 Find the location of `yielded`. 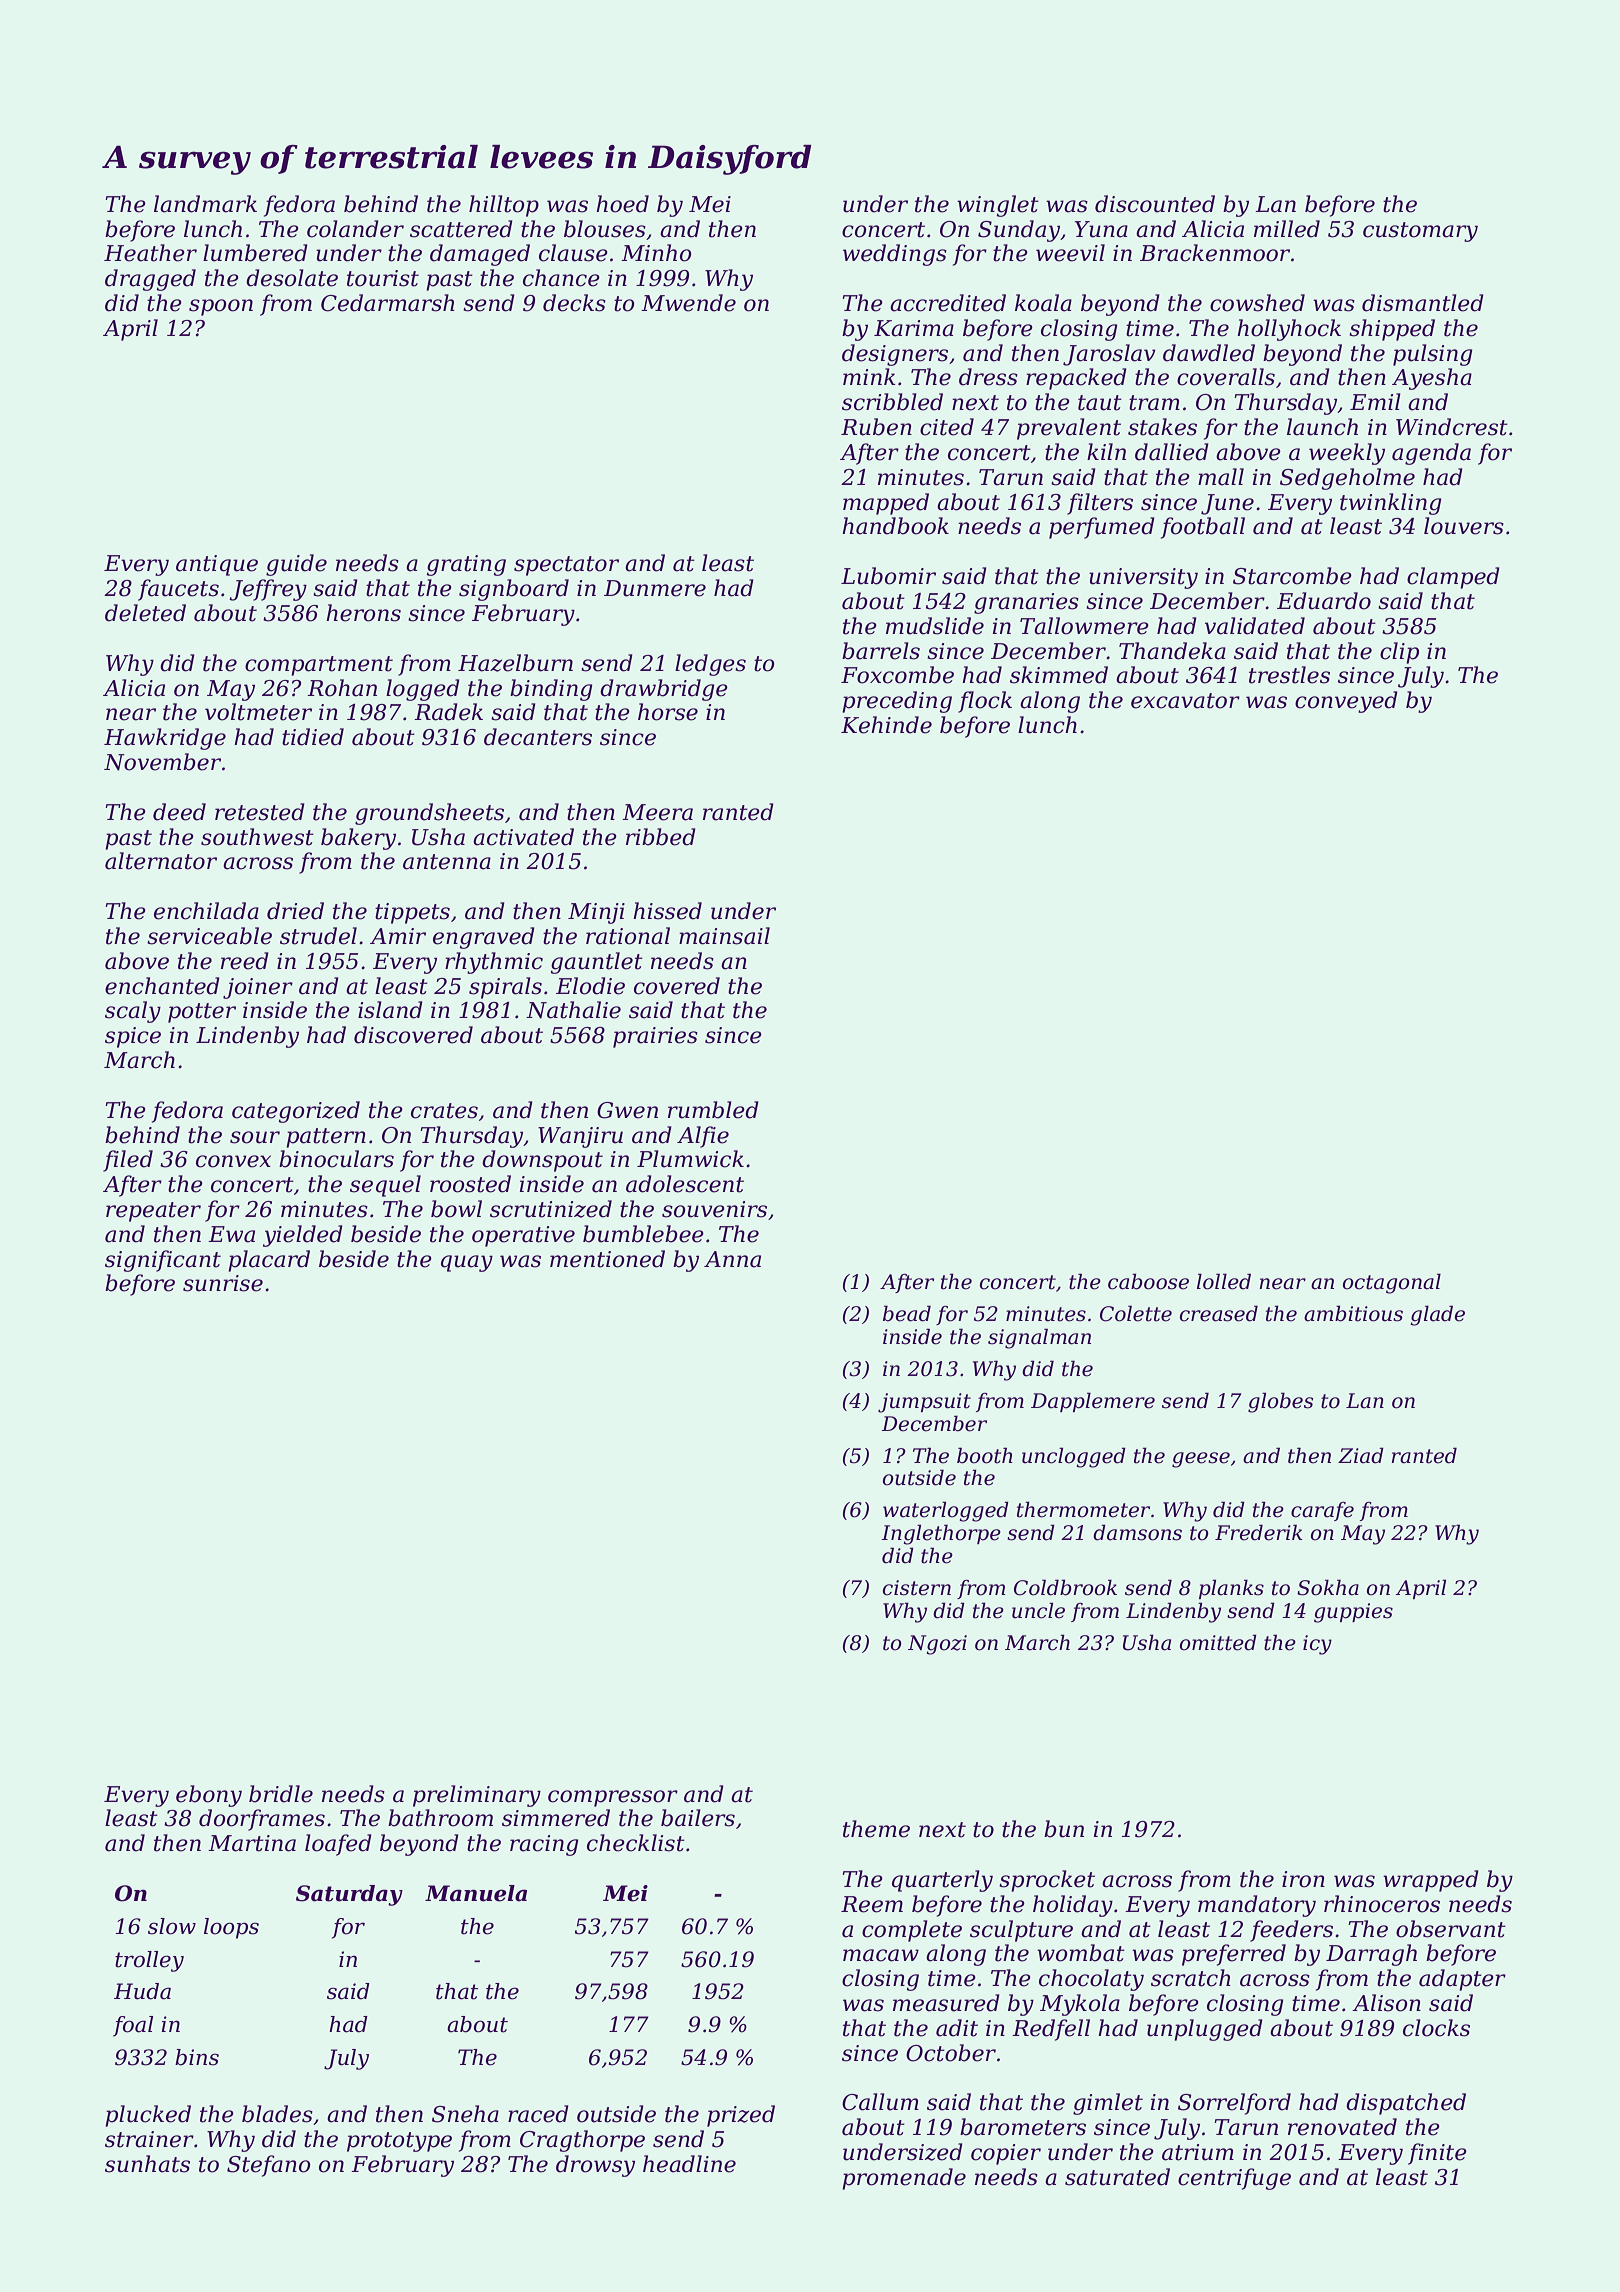

yielded is located at coordinates (303, 1236).
